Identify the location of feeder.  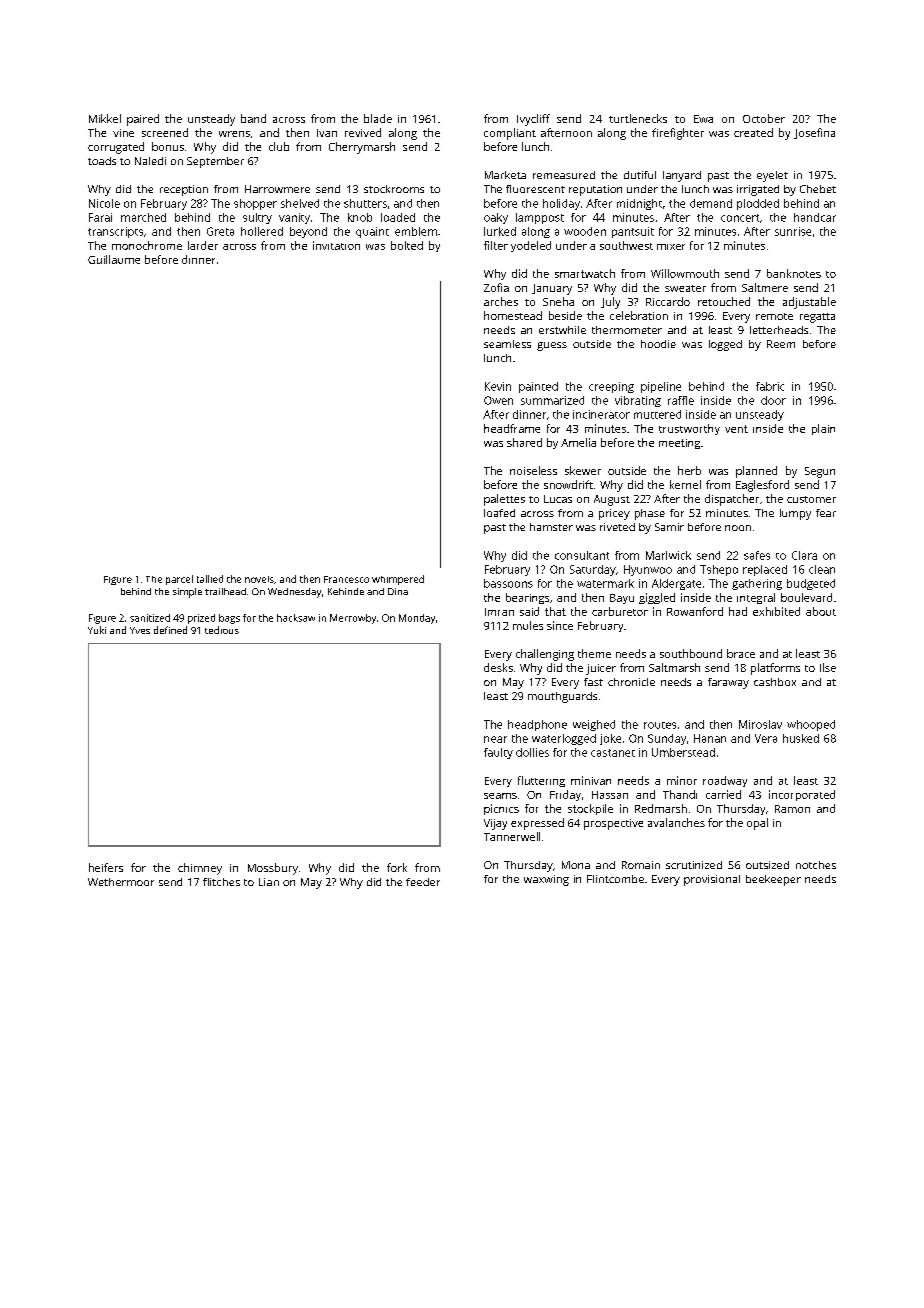
(423, 882).
